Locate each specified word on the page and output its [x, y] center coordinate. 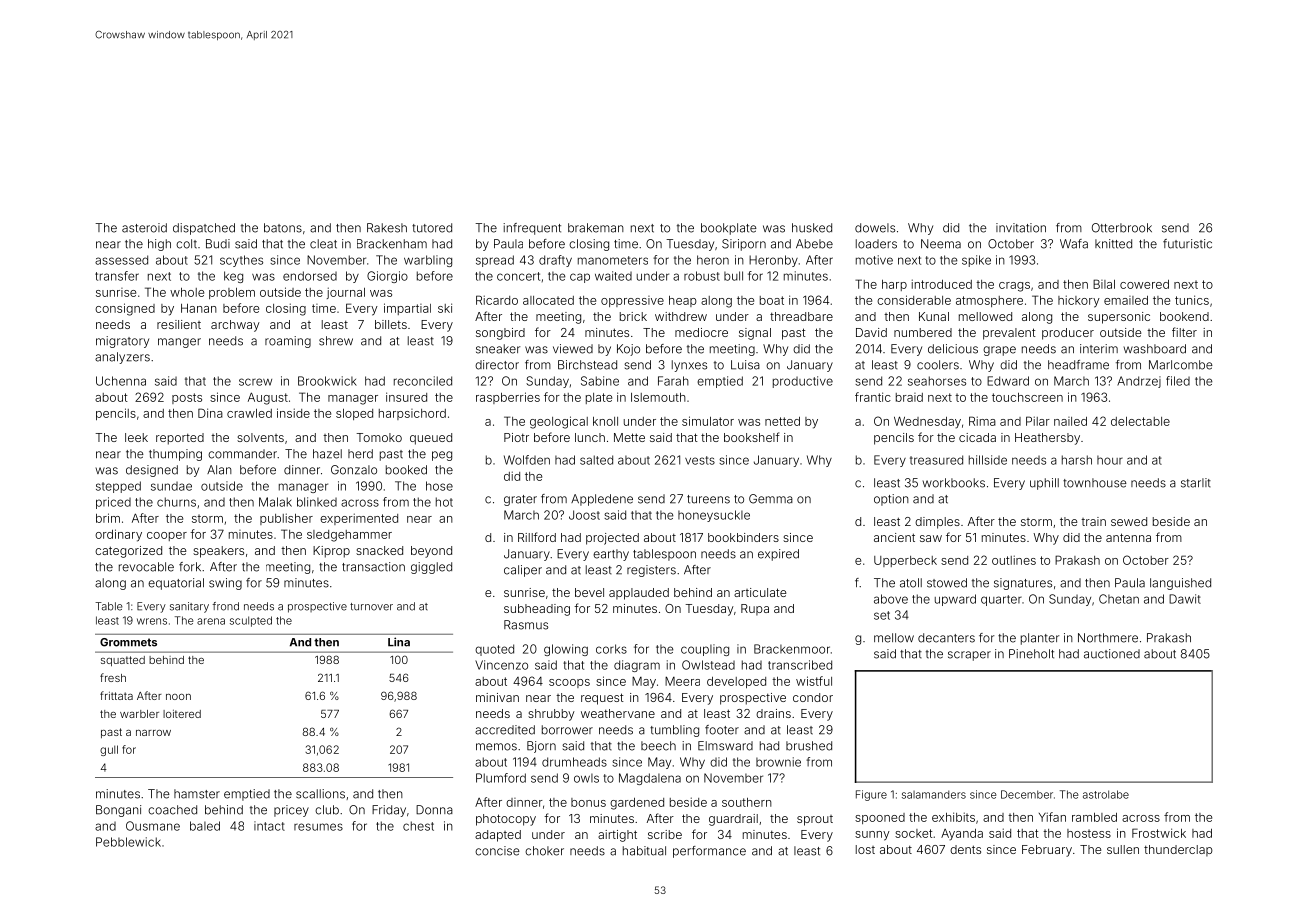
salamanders [934, 794]
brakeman [596, 228]
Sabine [600, 381]
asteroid [144, 228]
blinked [317, 502]
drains [773, 713]
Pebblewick [128, 842]
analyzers [122, 358]
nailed [1070, 421]
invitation [1021, 228]
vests [700, 460]
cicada [977, 437]
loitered [182, 714]
